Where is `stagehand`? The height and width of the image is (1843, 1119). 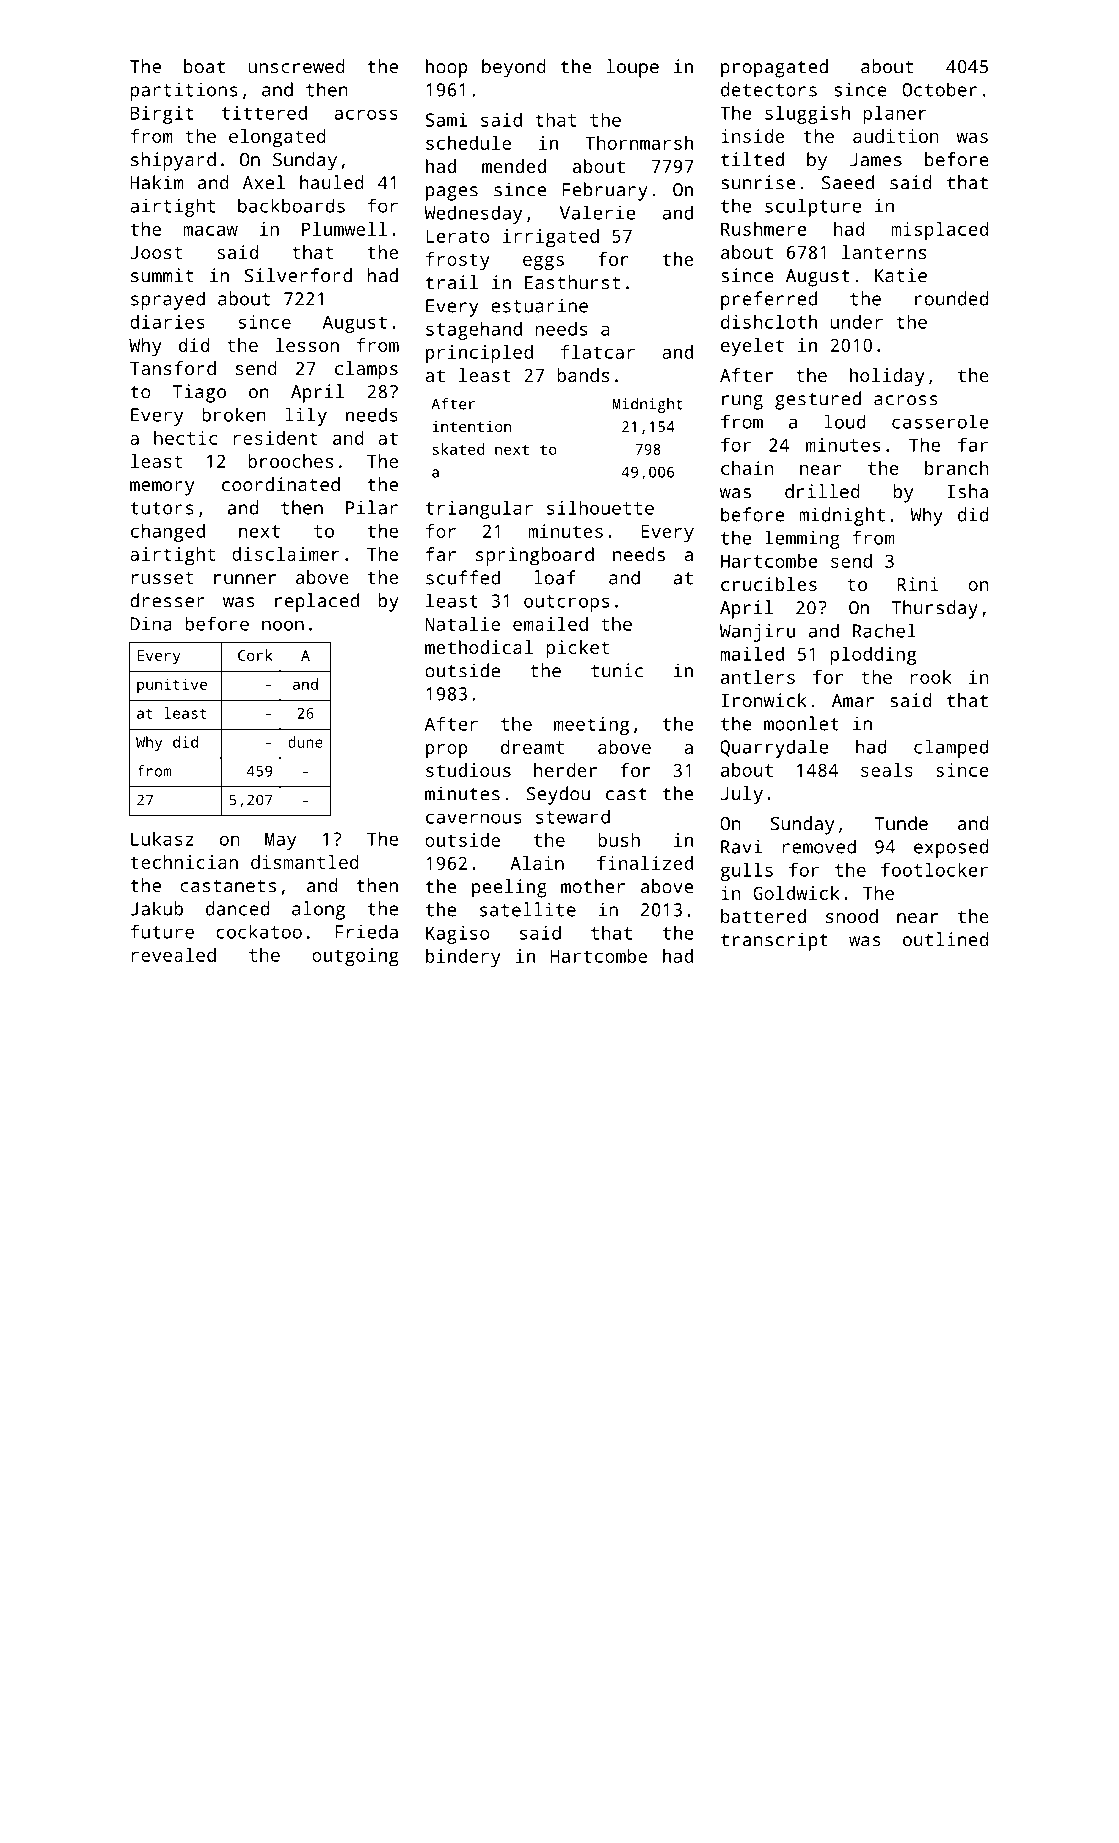 stagehand is located at coordinates (474, 330).
